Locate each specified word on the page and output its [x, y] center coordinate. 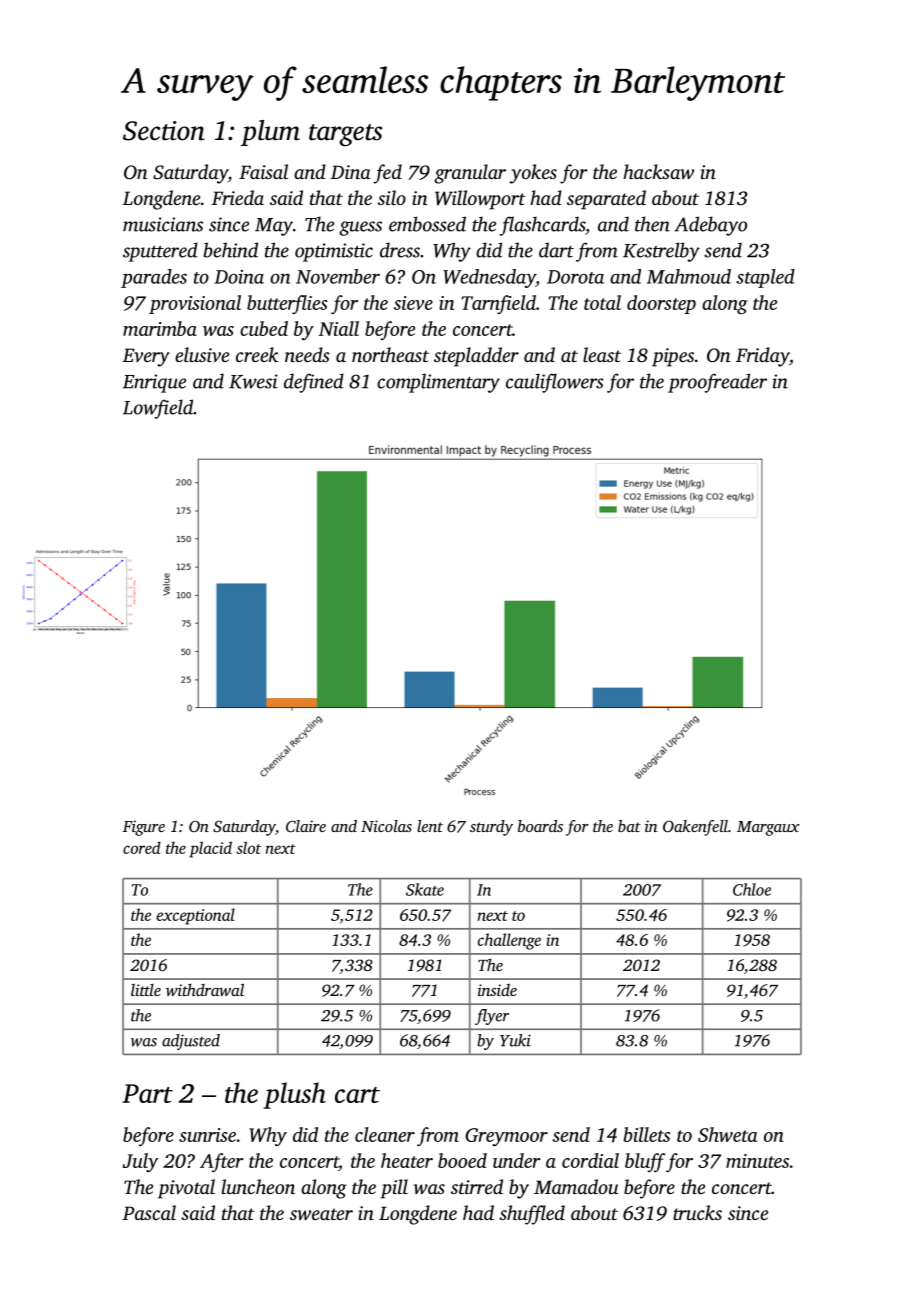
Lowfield [158, 409]
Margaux [768, 828]
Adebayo [710, 226]
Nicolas [386, 826]
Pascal [149, 1212]
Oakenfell [695, 828]
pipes [673, 357]
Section [164, 131]
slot [248, 847]
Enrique [154, 383]
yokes [533, 174]
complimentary [438, 383]
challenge [509, 941]
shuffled [532, 1215]
